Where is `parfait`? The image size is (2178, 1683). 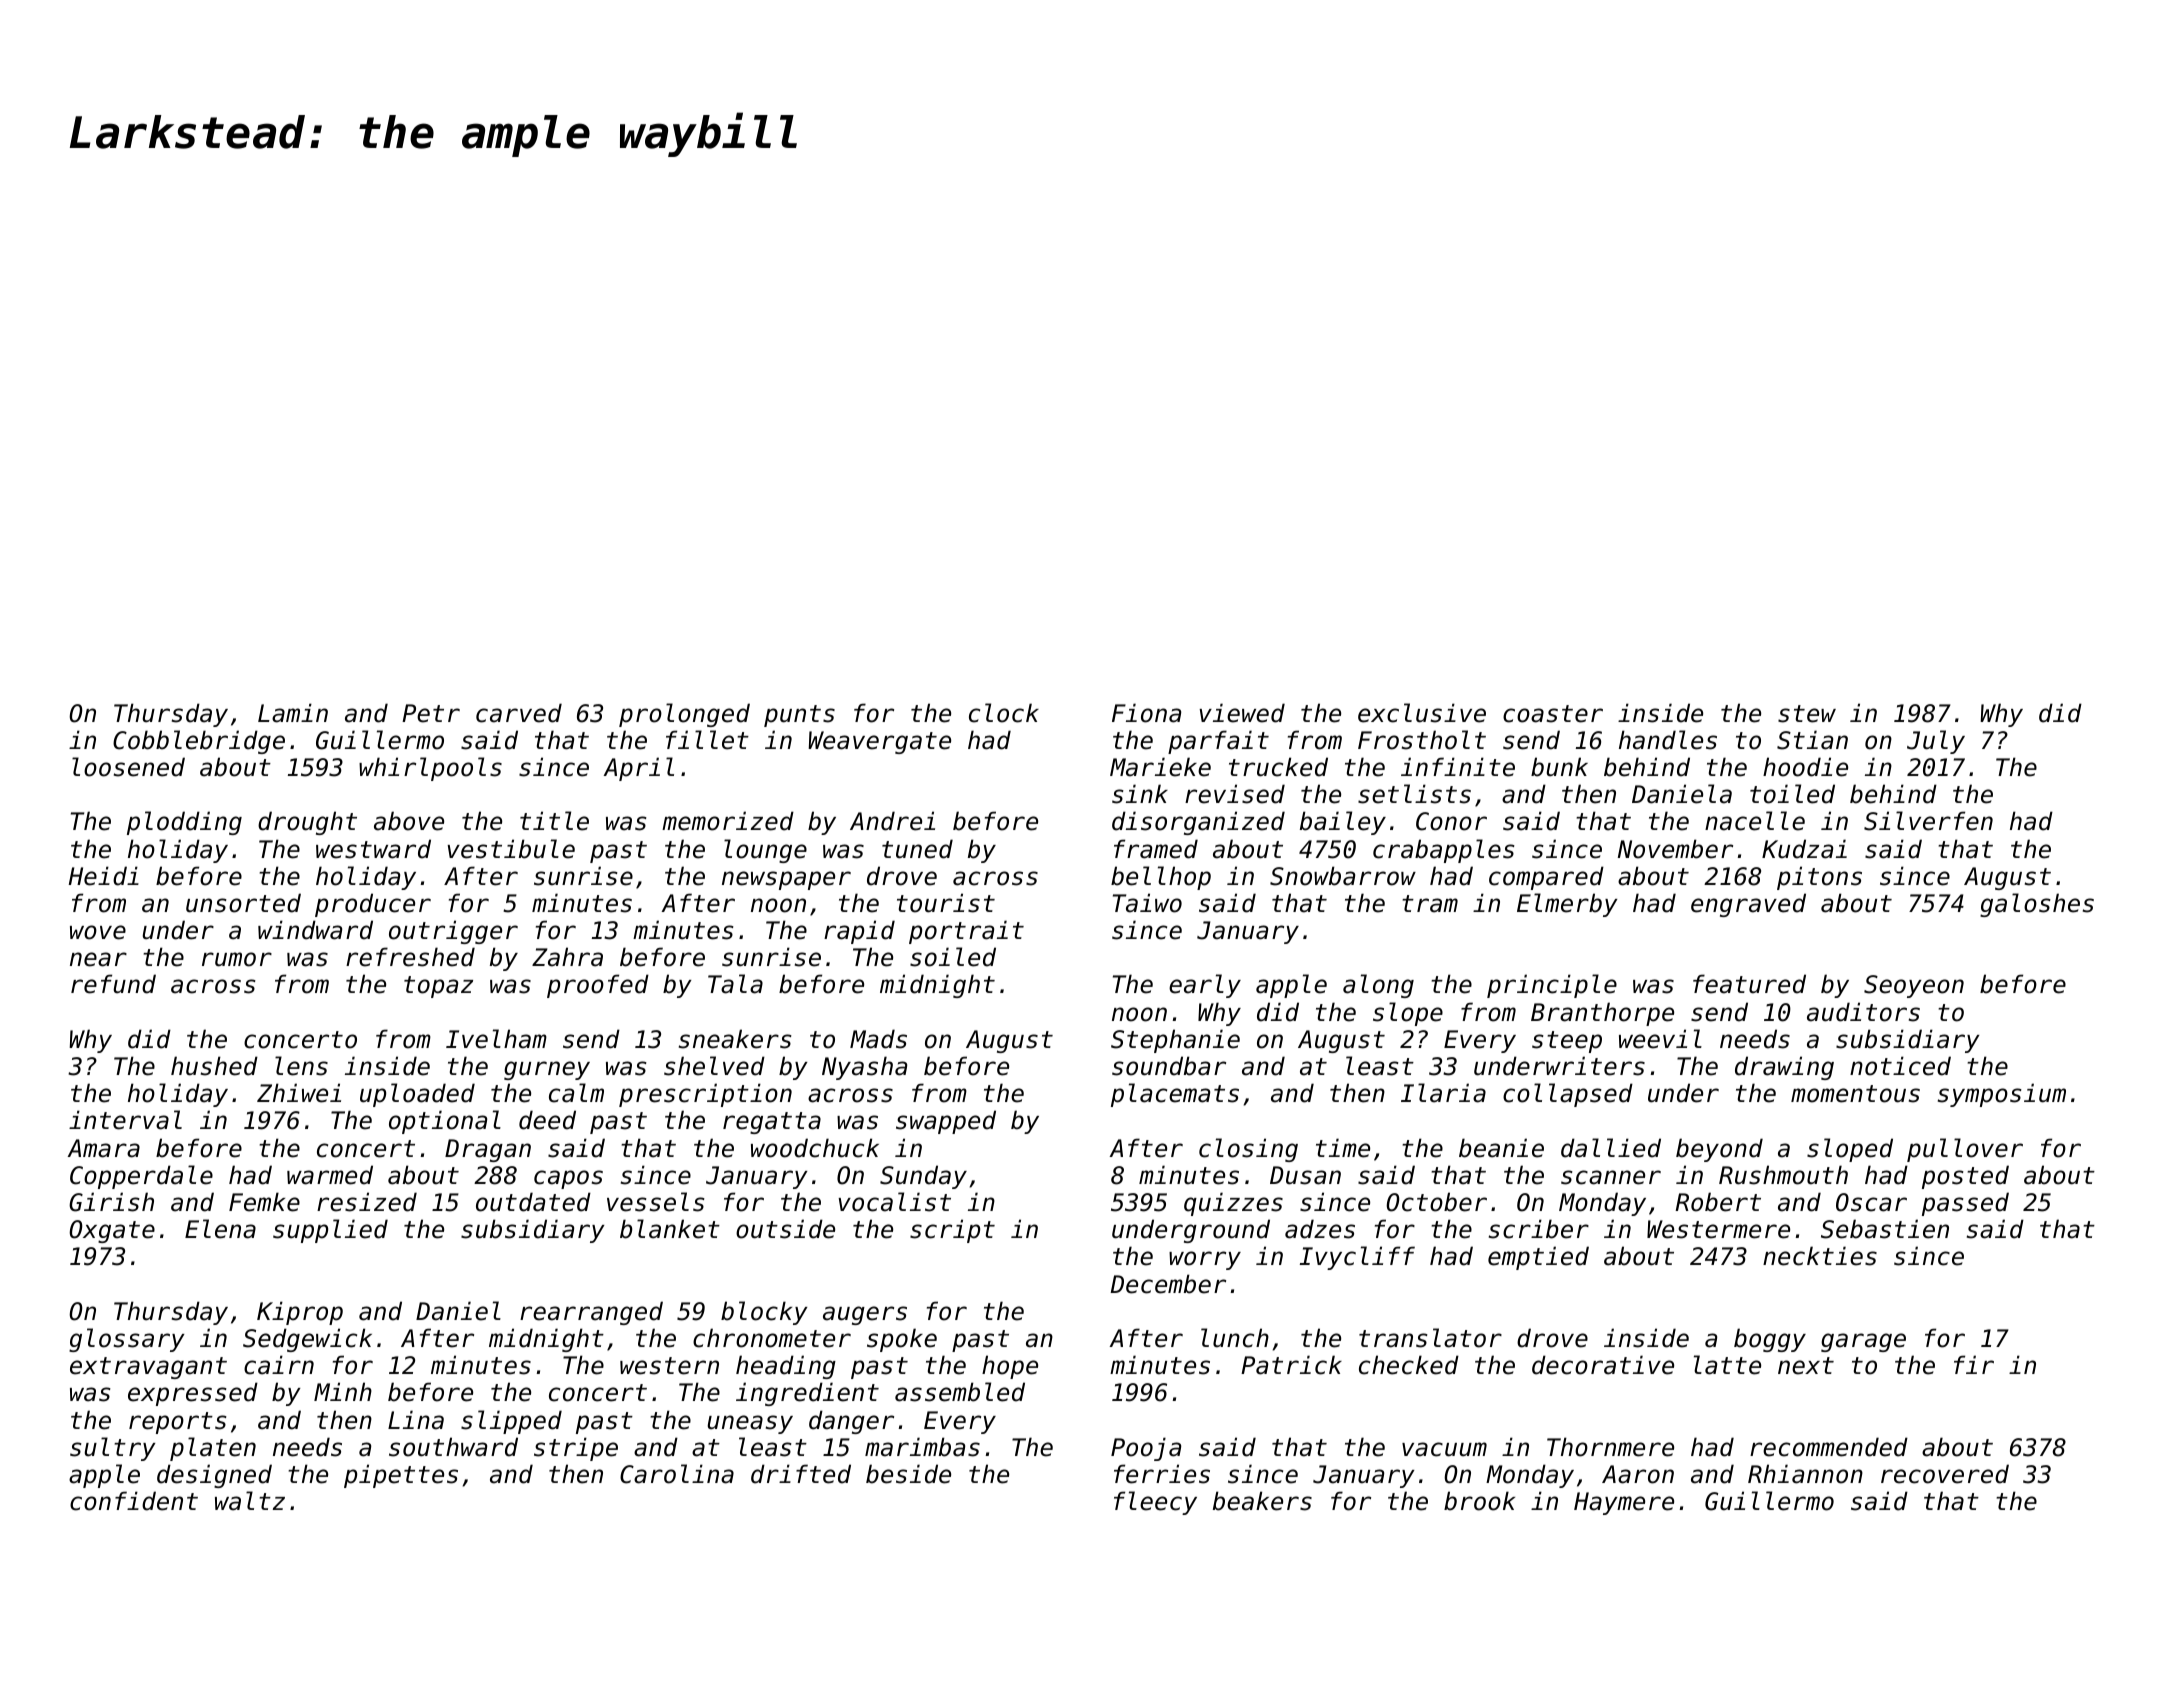
parfait is located at coordinates (1218, 742).
